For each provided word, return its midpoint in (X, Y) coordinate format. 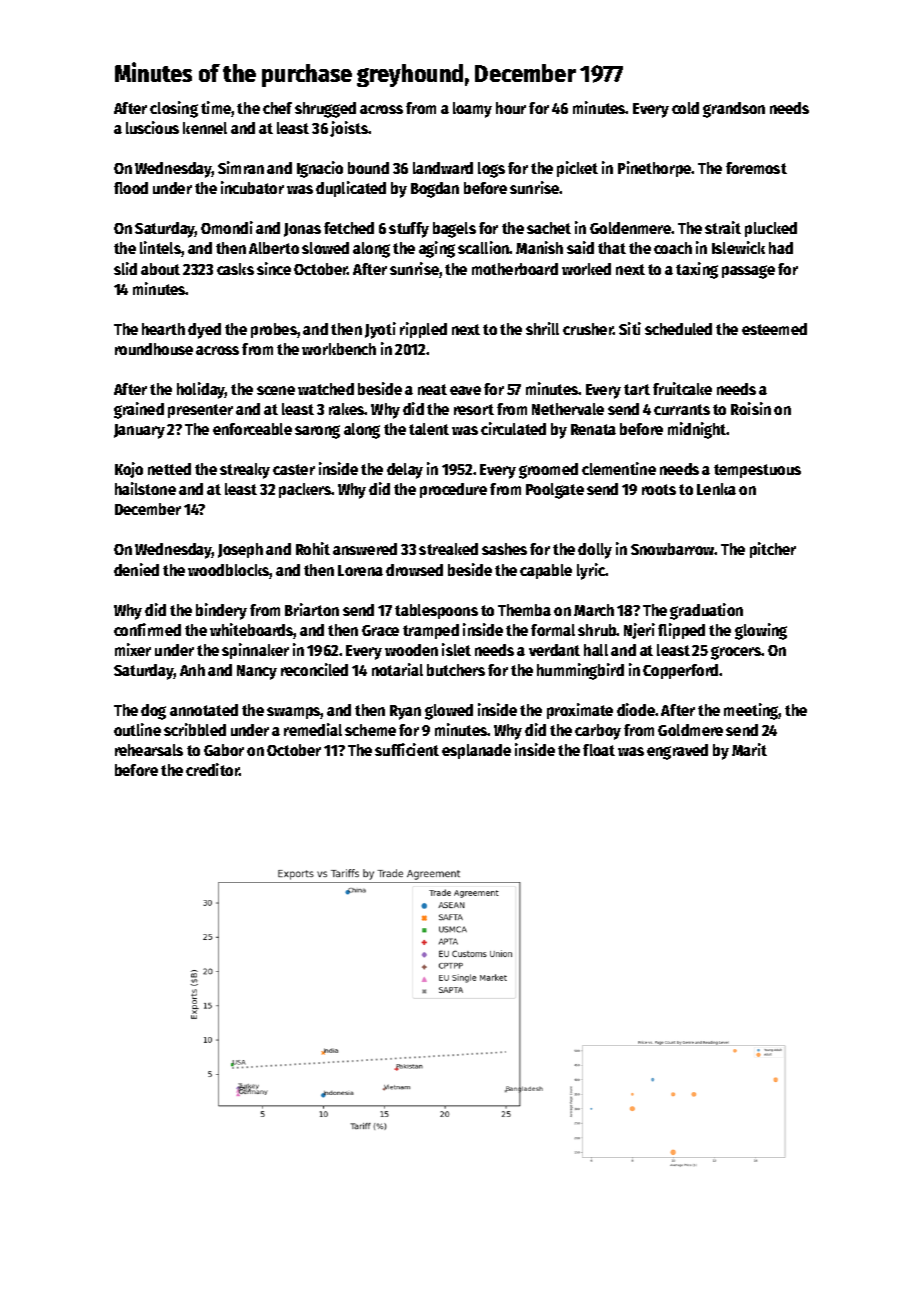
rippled (423, 330)
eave (465, 390)
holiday (201, 390)
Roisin (751, 408)
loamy (472, 110)
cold (685, 108)
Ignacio (320, 169)
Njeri (639, 631)
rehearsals (149, 750)
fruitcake (682, 388)
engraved (677, 752)
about (160, 269)
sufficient (407, 749)
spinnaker (255, 651)
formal (553, 630)
